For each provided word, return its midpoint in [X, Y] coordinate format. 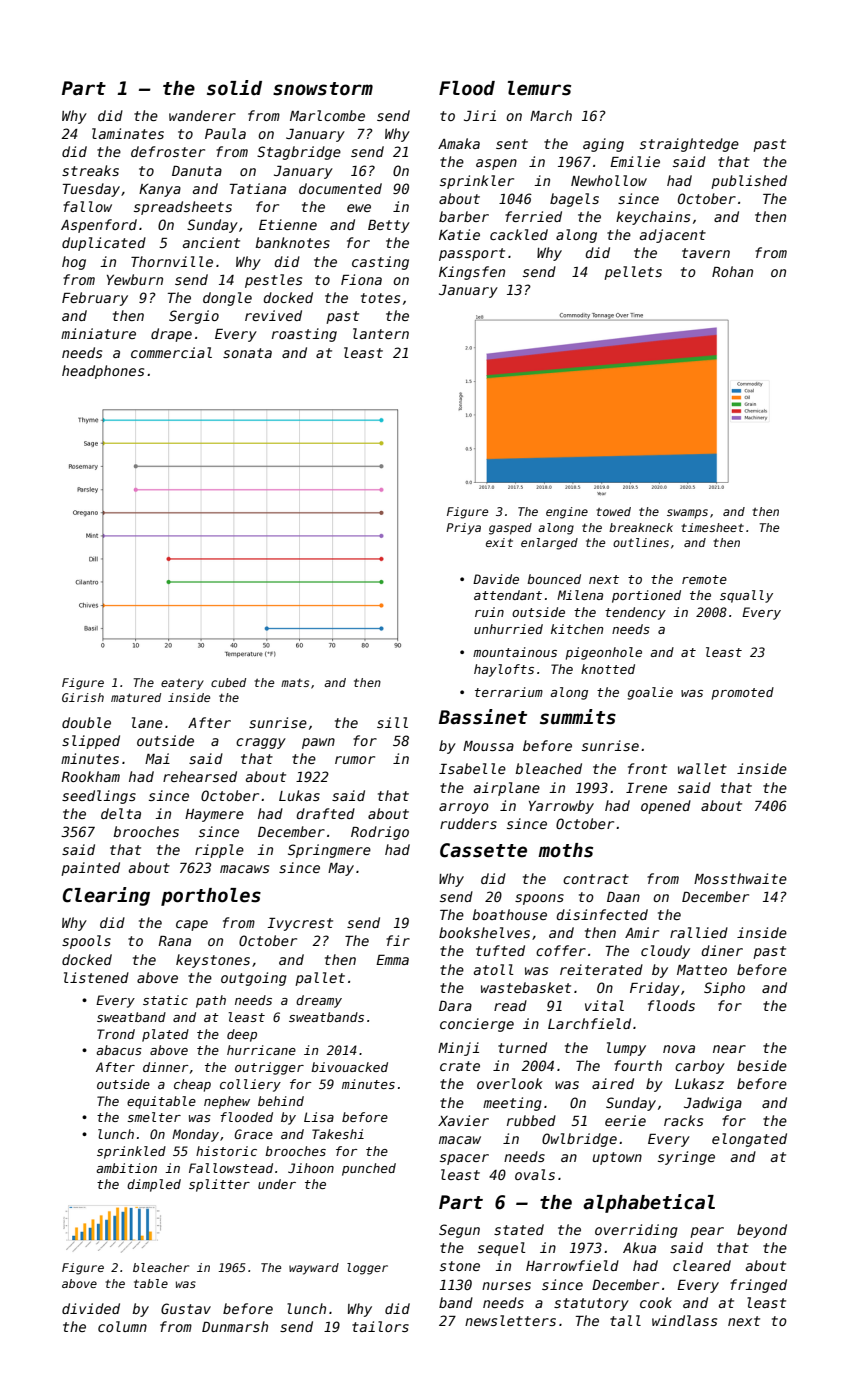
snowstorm [323, 89]
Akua [639, 1247]
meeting [512, 1104]
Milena [580, 595]
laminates [128, 133]
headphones [103, 372]
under [277, 1184]
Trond [116, 1034]
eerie [625, 1120]
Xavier [463, 1120]
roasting [304, 335]
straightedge [689, 145]
